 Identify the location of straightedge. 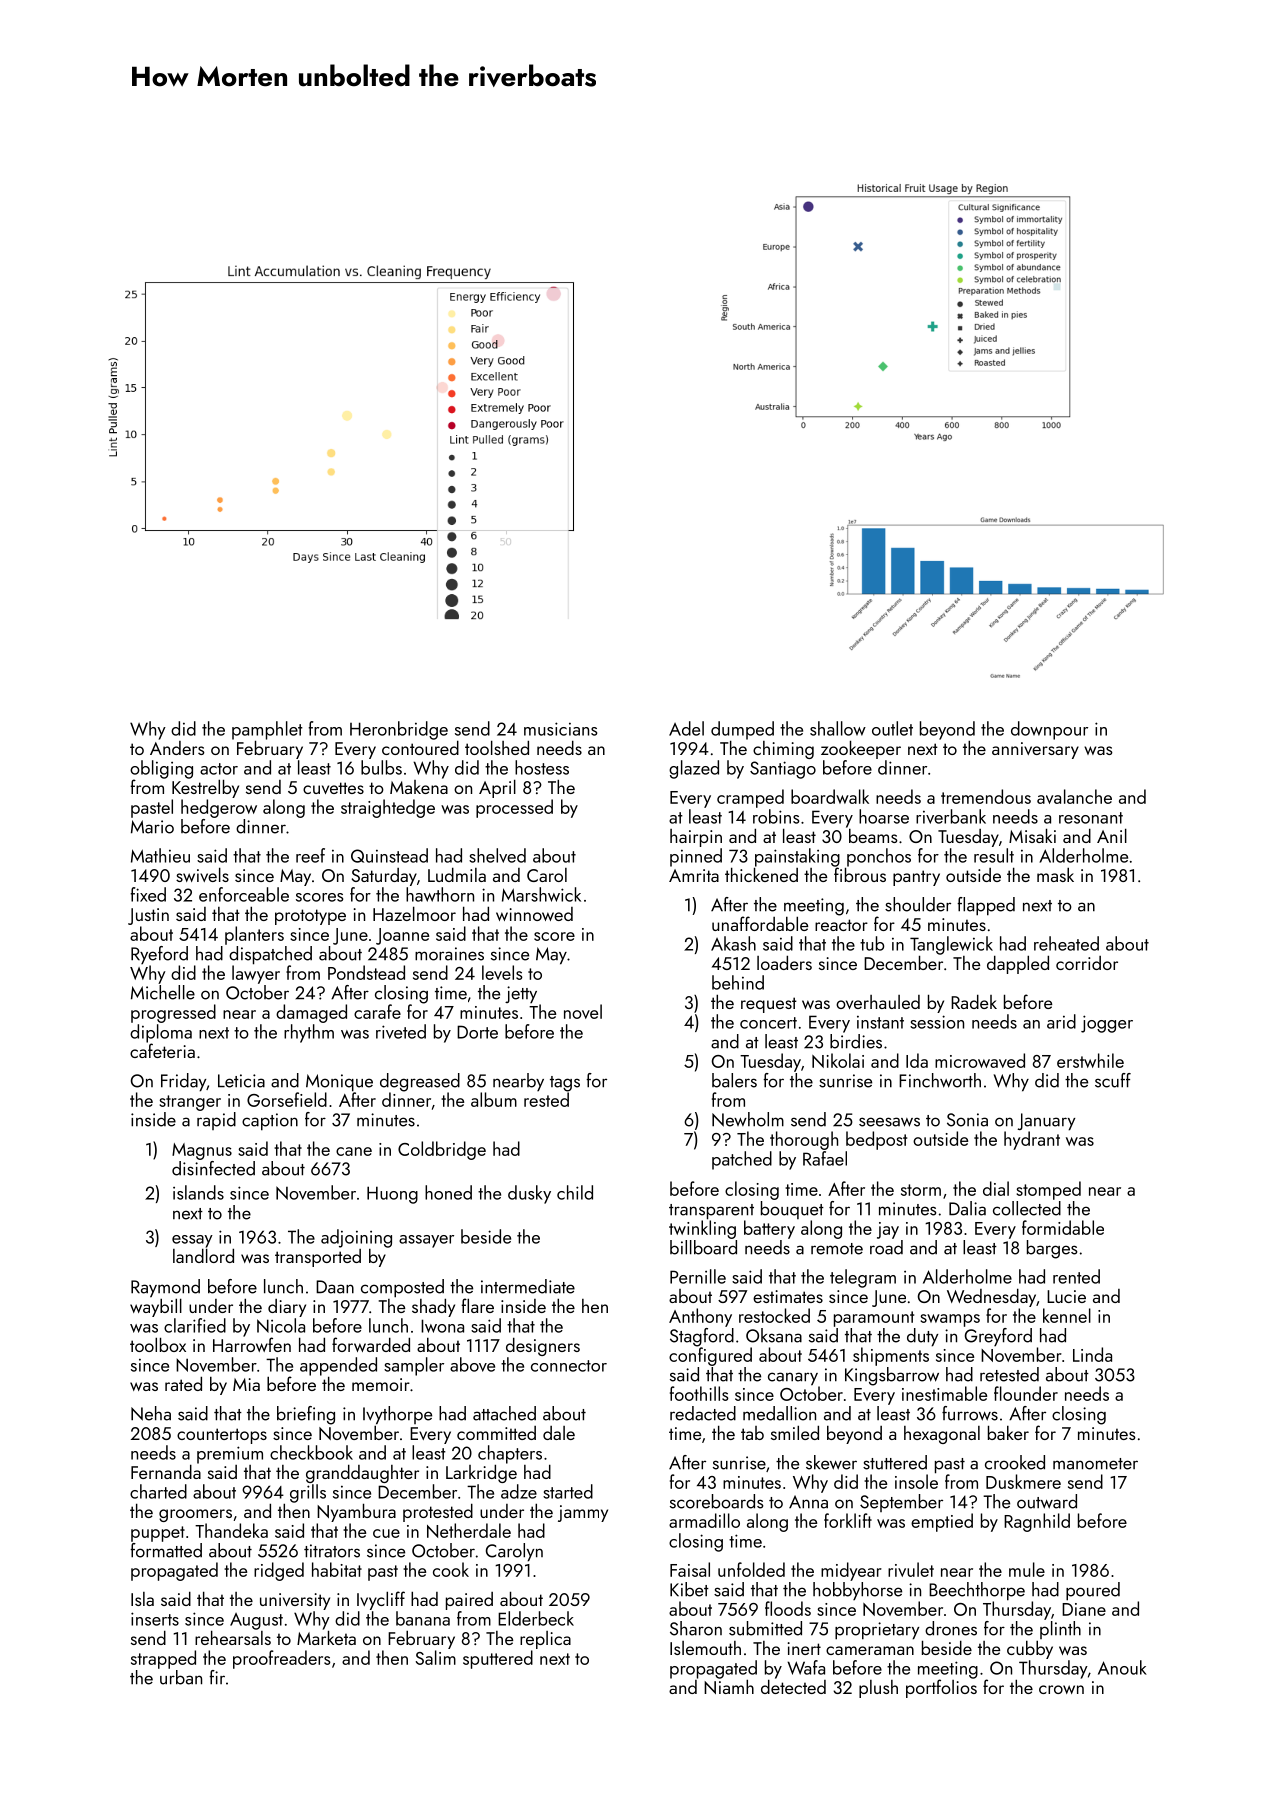
(388, 808).
